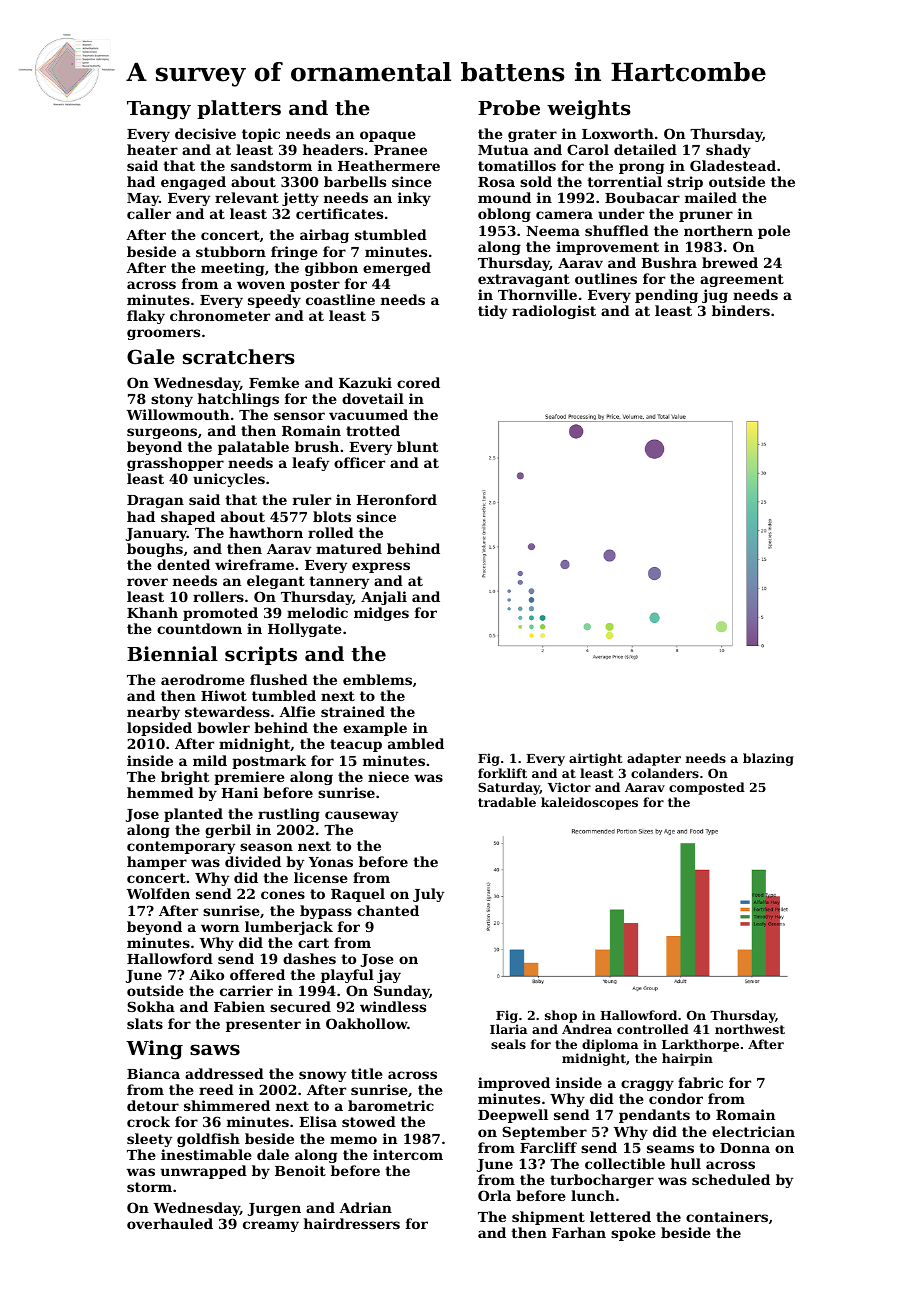 This screenshot has width=924, height=1314. I want to click on stubborn, so click(231, 251).
